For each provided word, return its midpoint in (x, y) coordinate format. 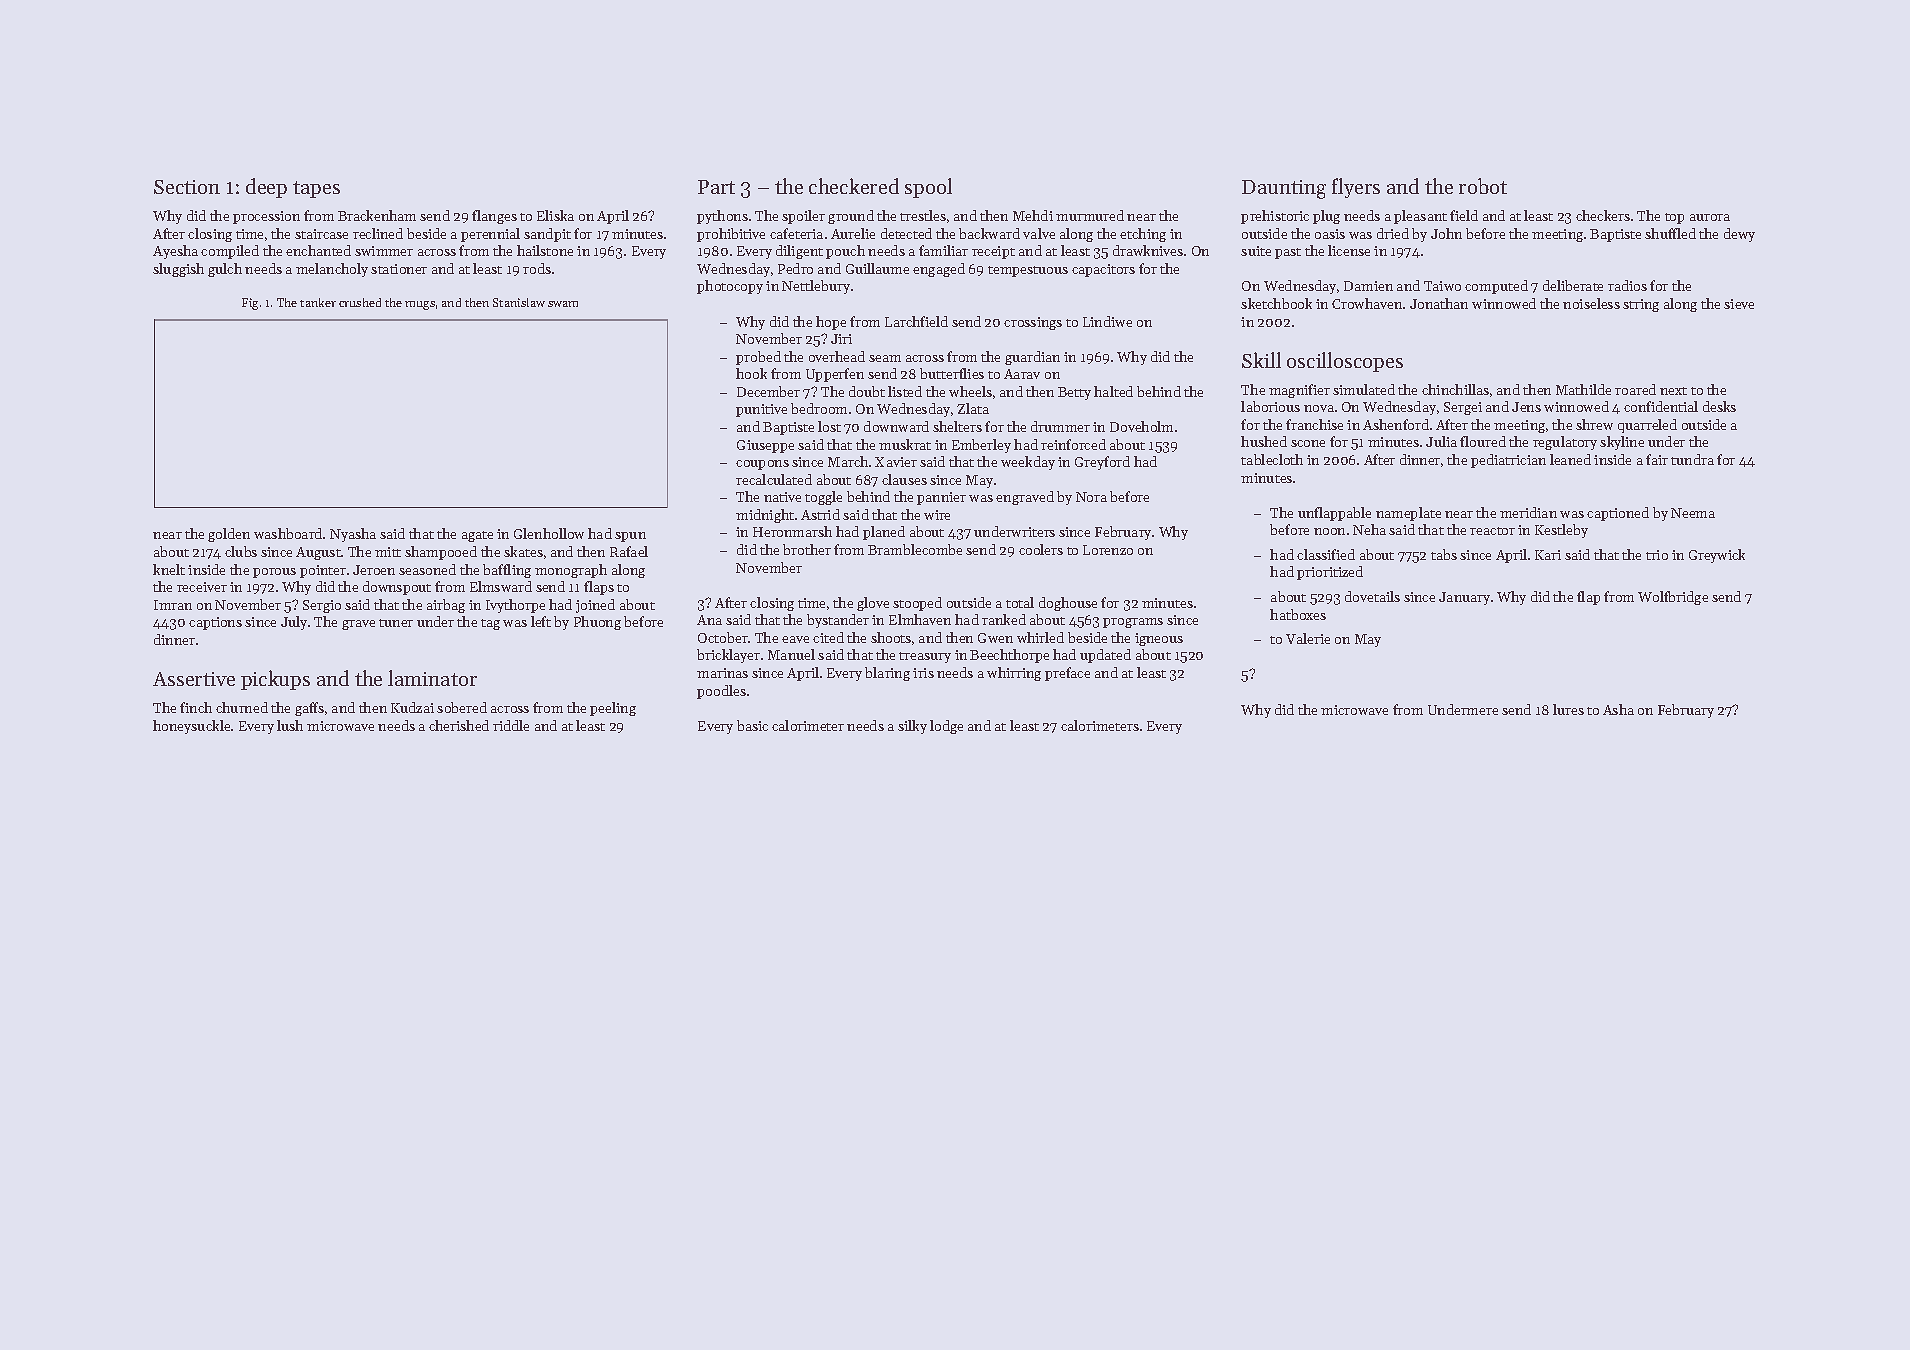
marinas (722, 673)
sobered (462, 707)
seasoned (427, 569)
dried (1393, 233)
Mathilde (1583, 389)
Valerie (1308, 638)
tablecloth (1272, 459)
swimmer (384, 251)
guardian (1032, 358)
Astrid (820, 514)
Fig (250, 304)
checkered (854, 186)
